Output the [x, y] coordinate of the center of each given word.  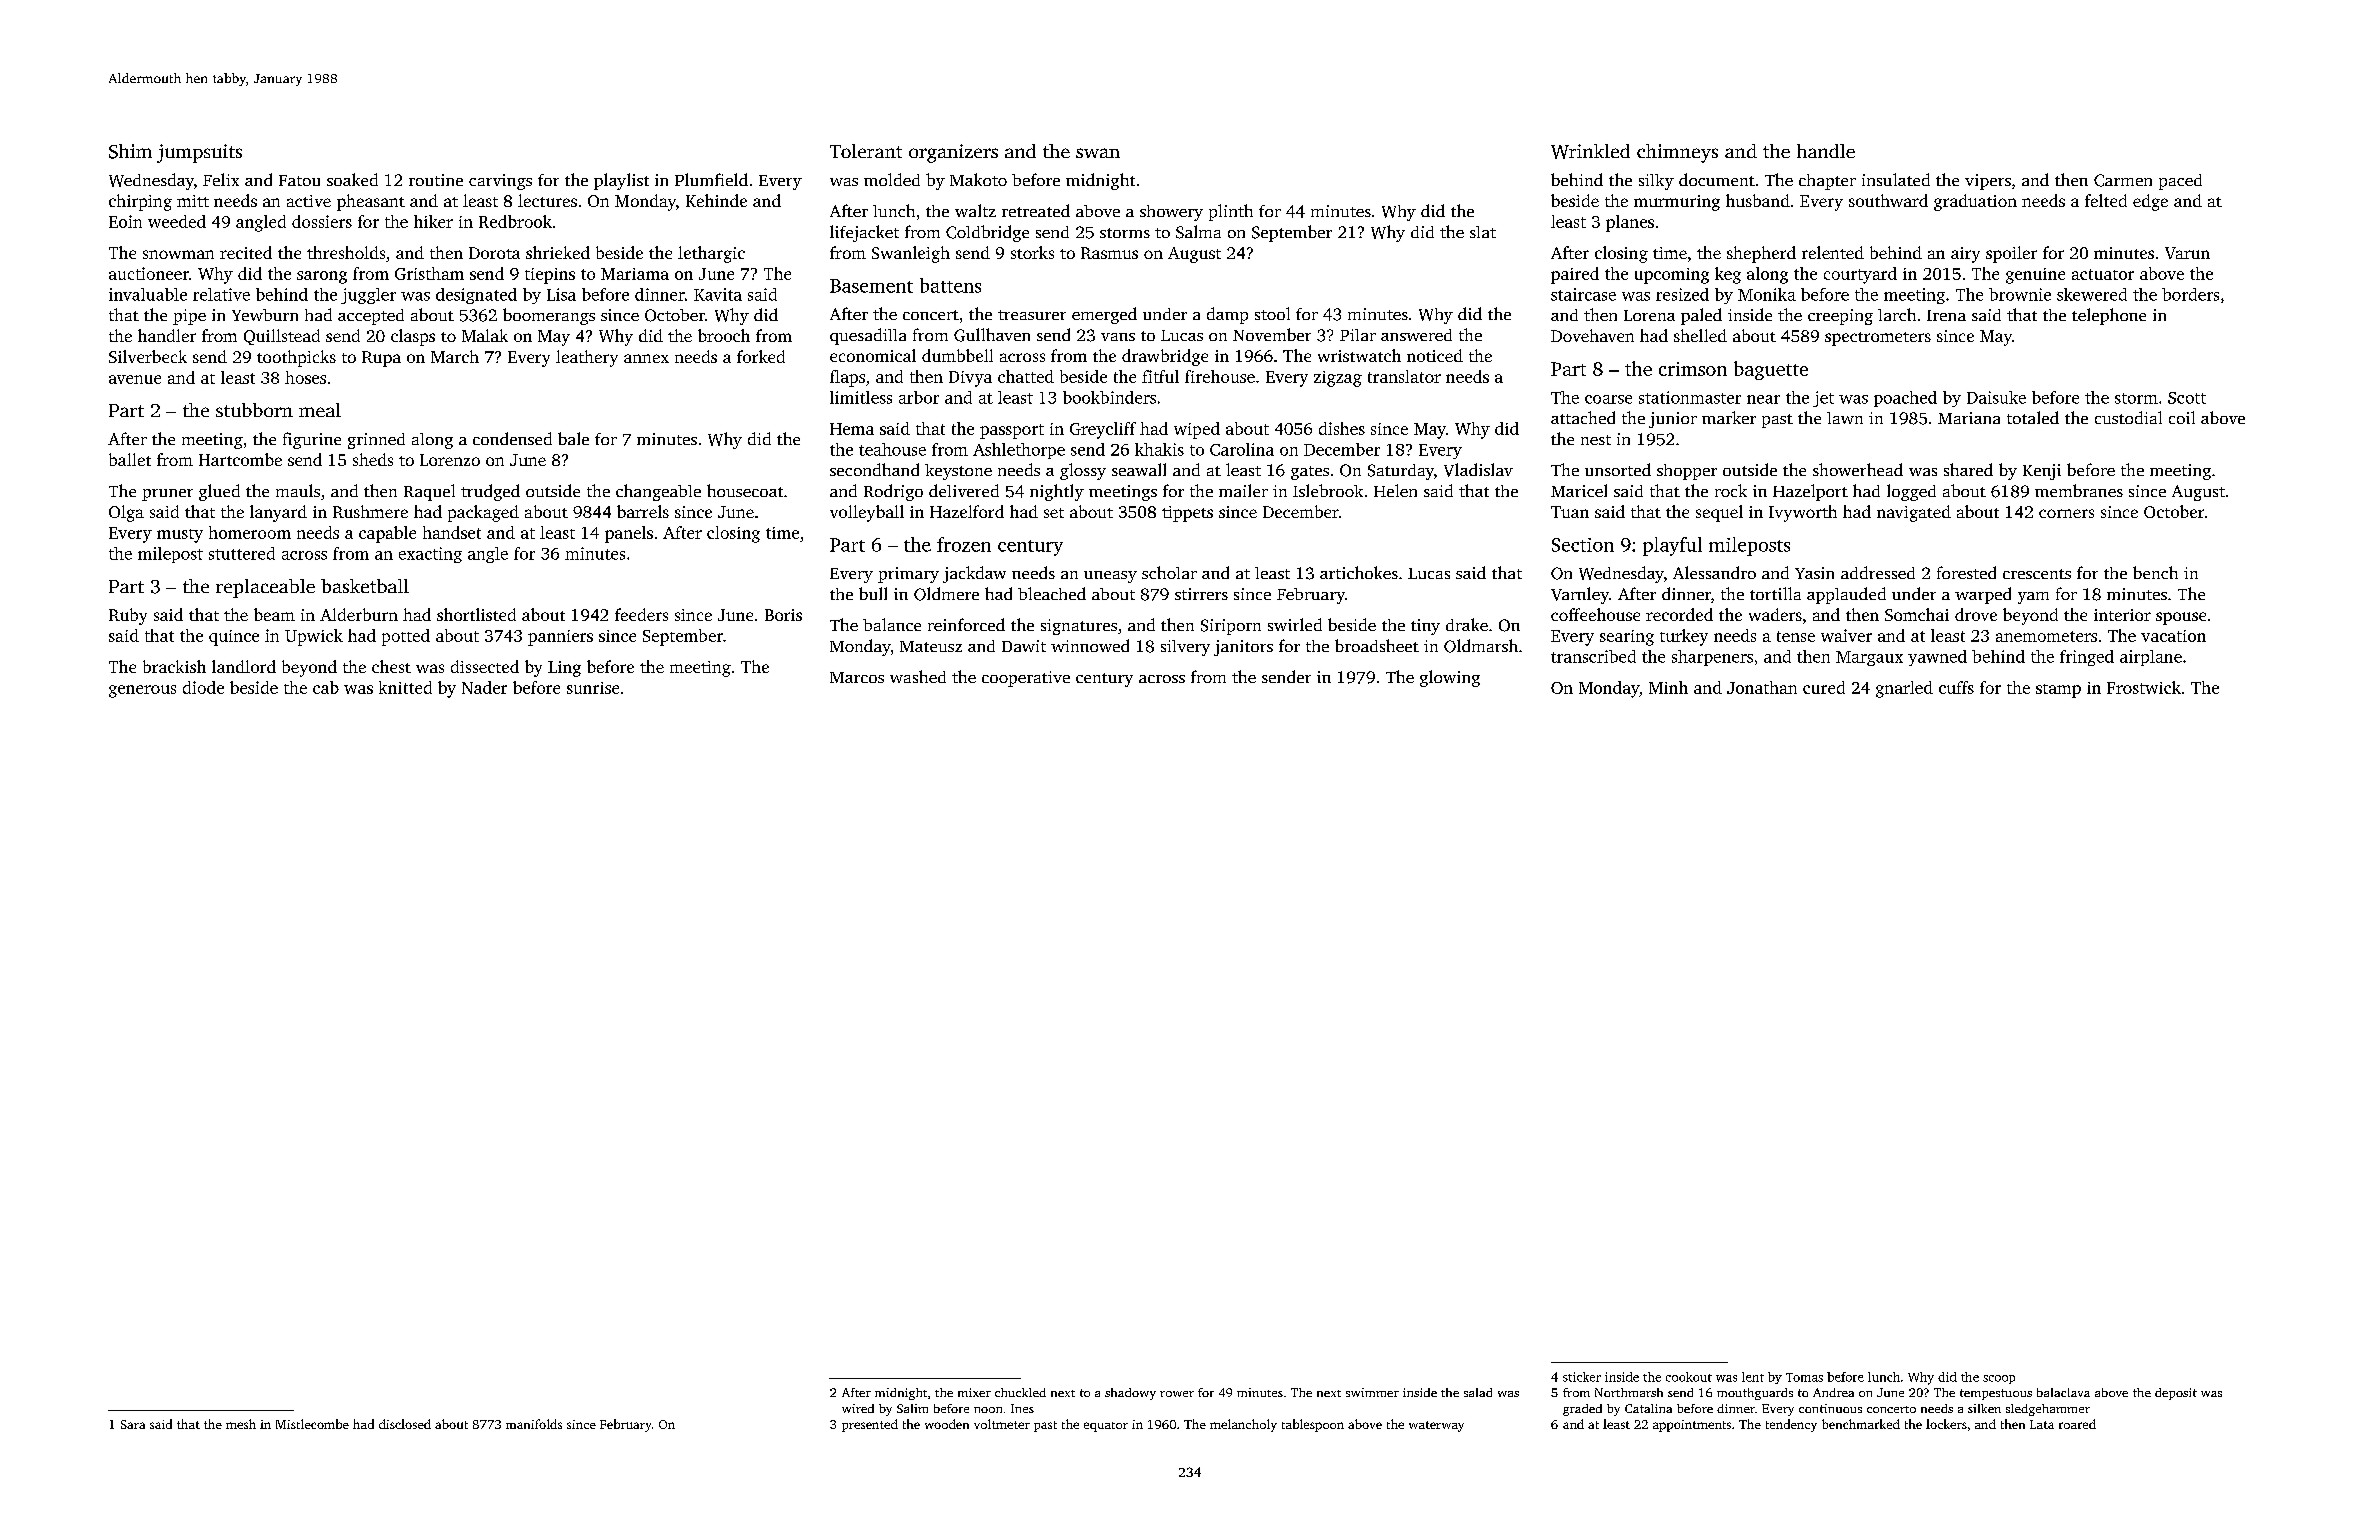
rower [1177, 1394]
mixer [974, 1392]
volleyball [867, 513]
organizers [953, 153]
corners [2066, 513]
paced [2180, 182]
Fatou [299, 180]
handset [452, 532]
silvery [1185, 648]
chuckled [1020, 1392]
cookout [1689, 1377]
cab [326, 687]
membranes [2079, 490]
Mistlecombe [312, 1424]
